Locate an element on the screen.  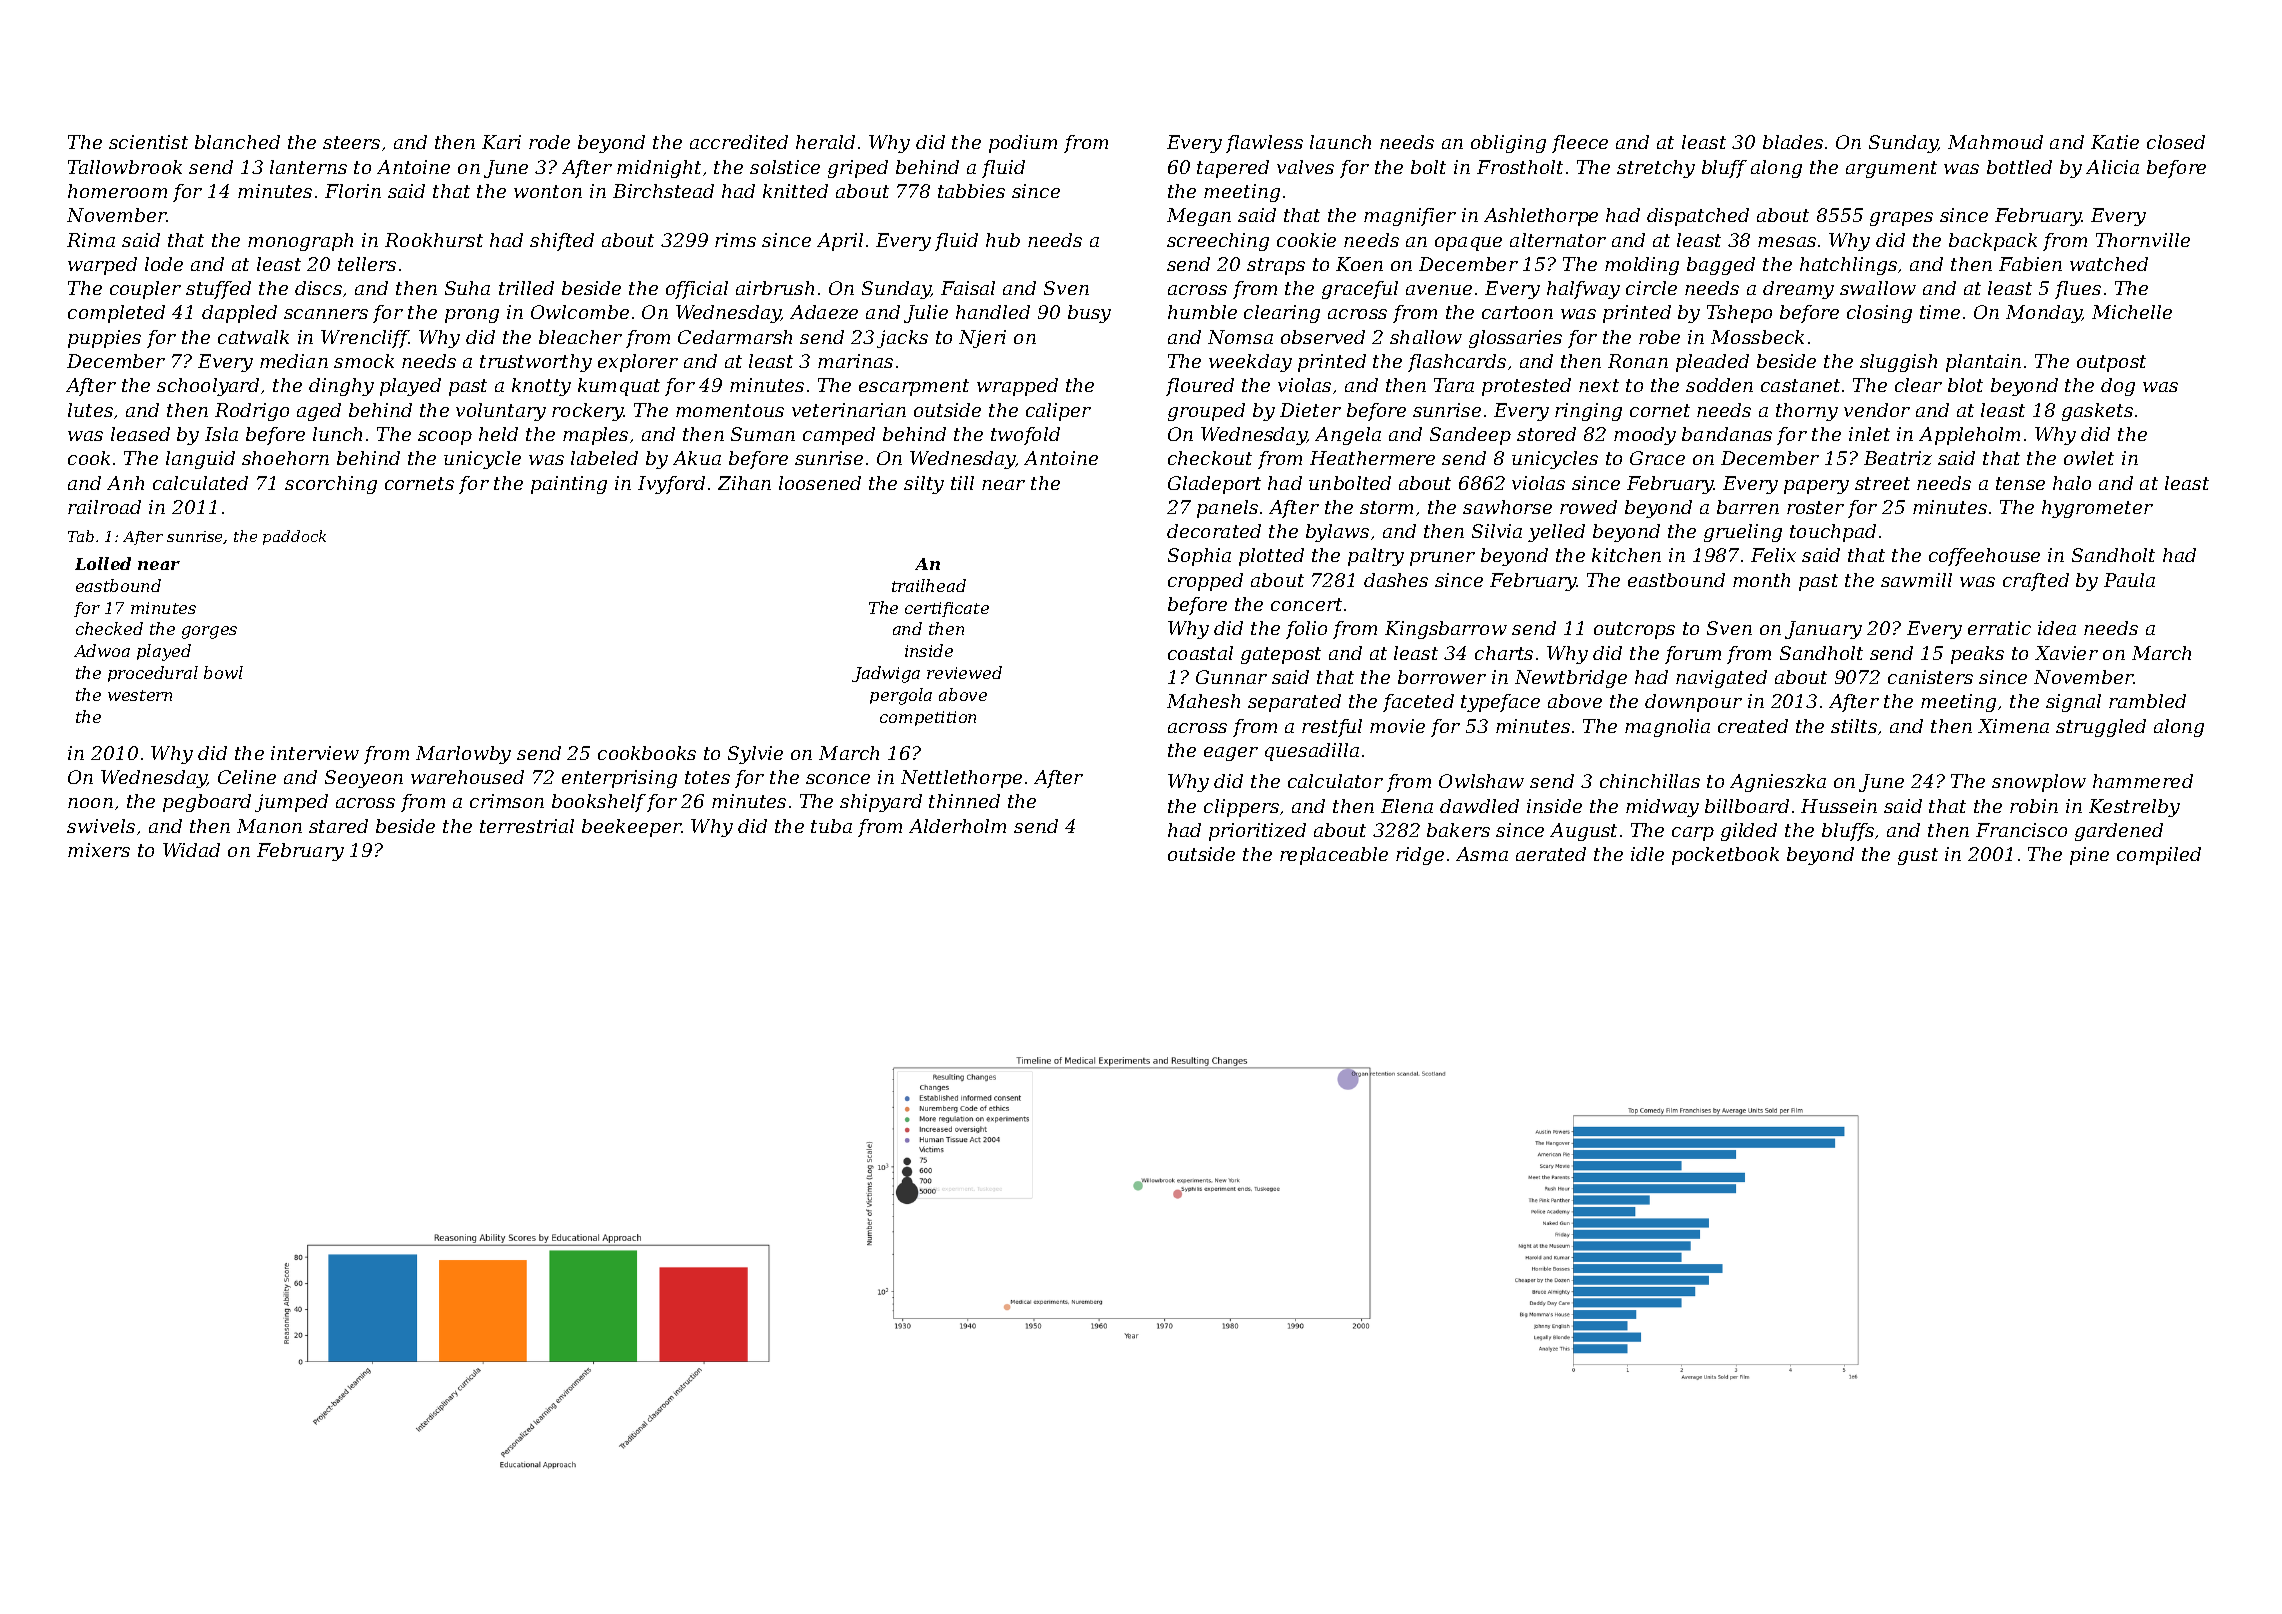
Njeri is located at coordinates (982, 339).
